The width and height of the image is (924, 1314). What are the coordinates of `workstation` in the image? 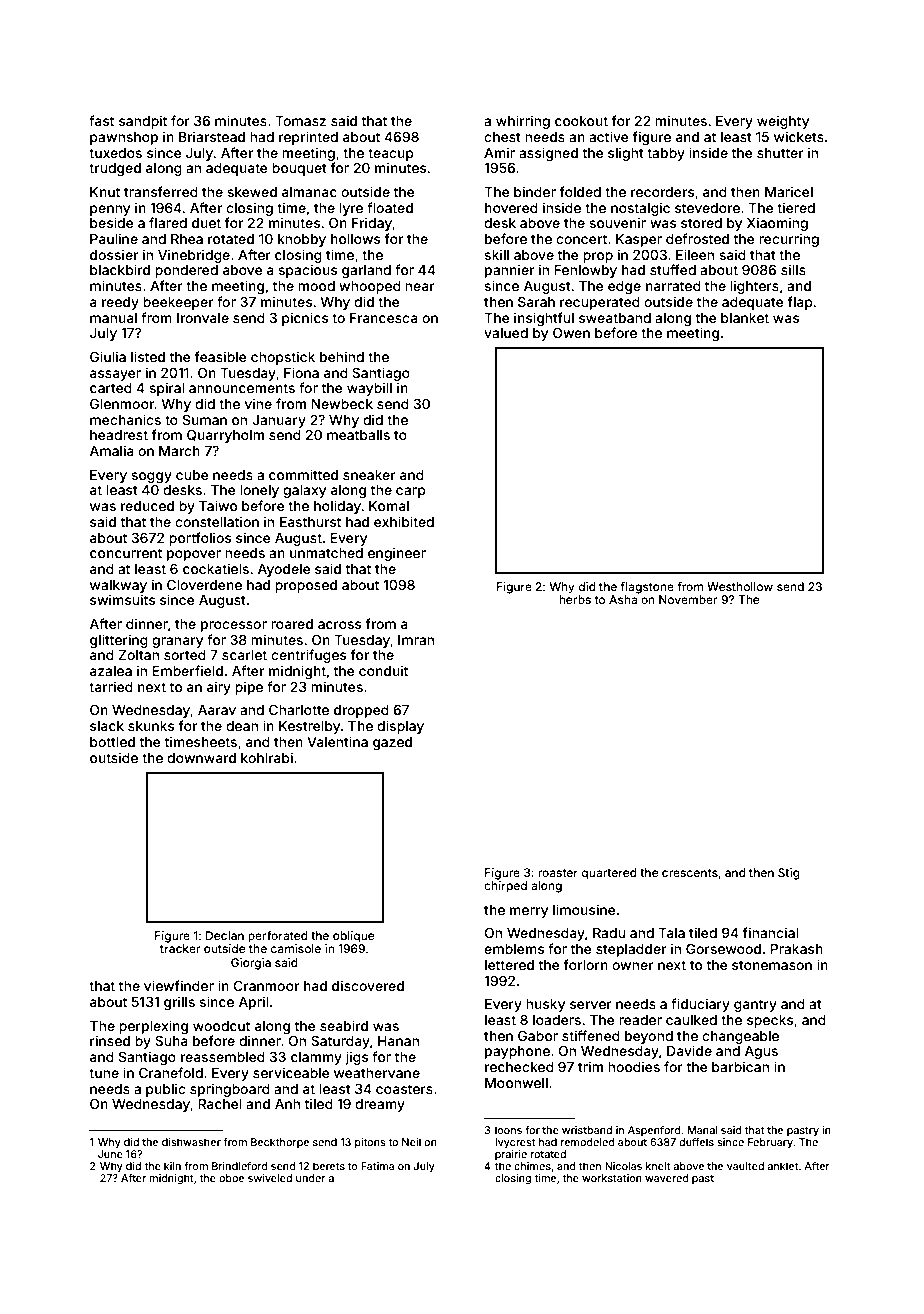 It's located at (612, 1178).
